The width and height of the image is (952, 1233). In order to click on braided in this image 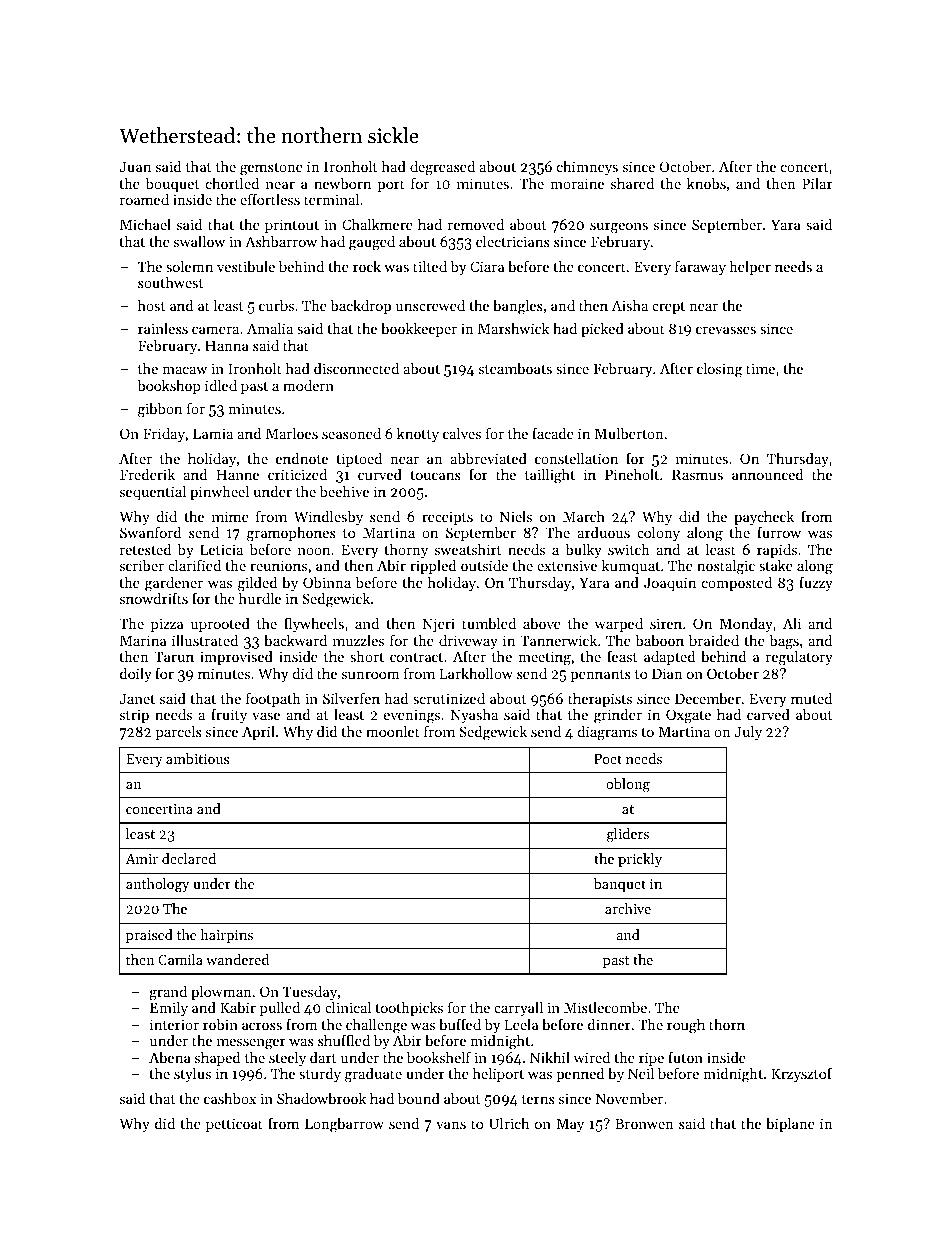, I will do `click(714, 640)`.
